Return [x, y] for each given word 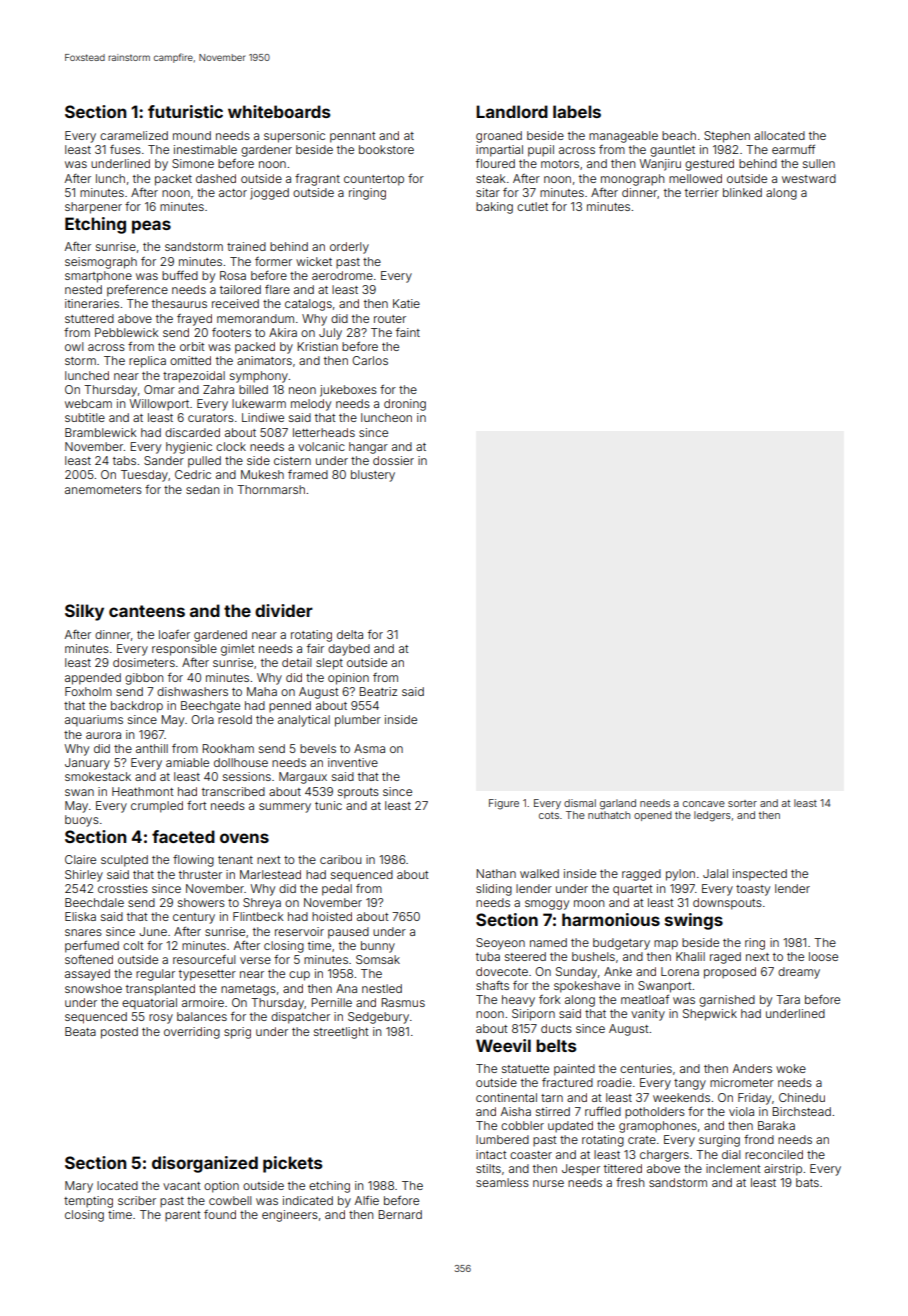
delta [350, 634]
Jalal [715, 873]
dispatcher [300, 1018]
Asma [369, 748]
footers [231, 332]
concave [704, 804]
